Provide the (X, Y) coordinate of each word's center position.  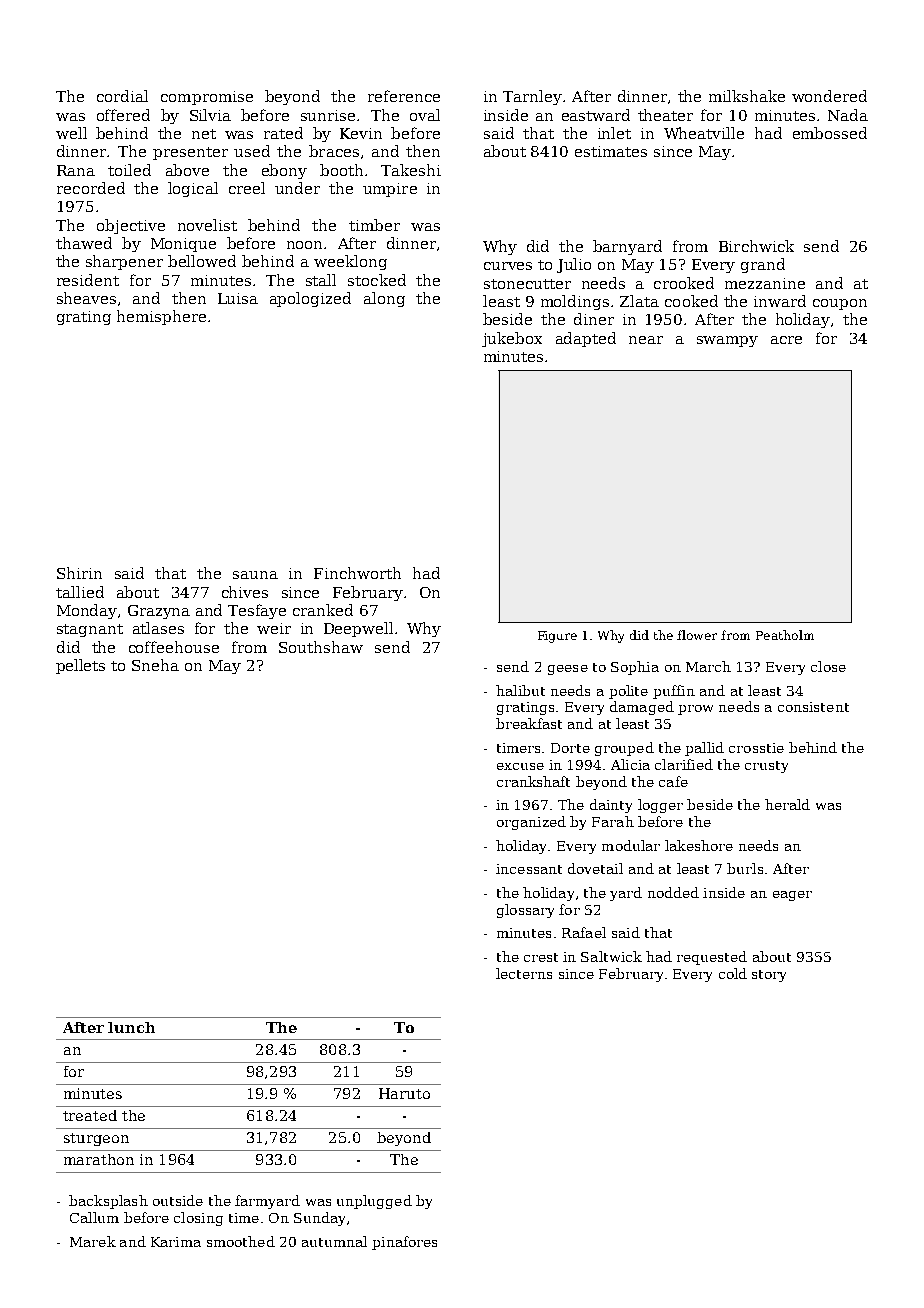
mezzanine (765, 283)
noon (304, 245)
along (384, 299)
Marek (93, 1241)
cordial (122, 96)
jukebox (512, 339)
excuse (520, 766)
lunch (131, 1027)
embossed (830, 133)
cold (733, 973)
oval (425, 115)
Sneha (155, 665)
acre (786, 340)
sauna (255, 575)
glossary (525, 911)
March (708, 666)
